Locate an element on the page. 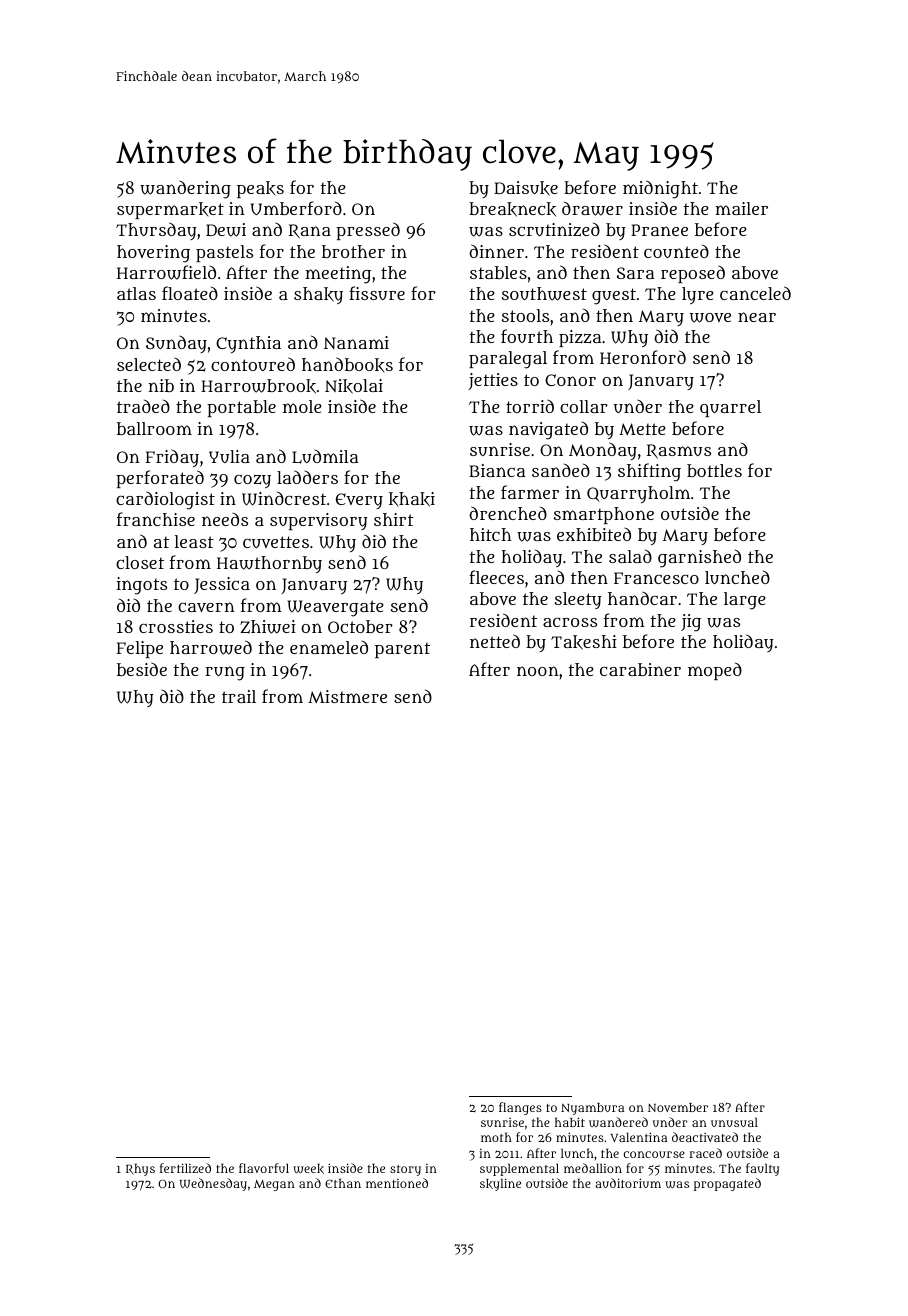  portable is located at coordinates (241, 408).
